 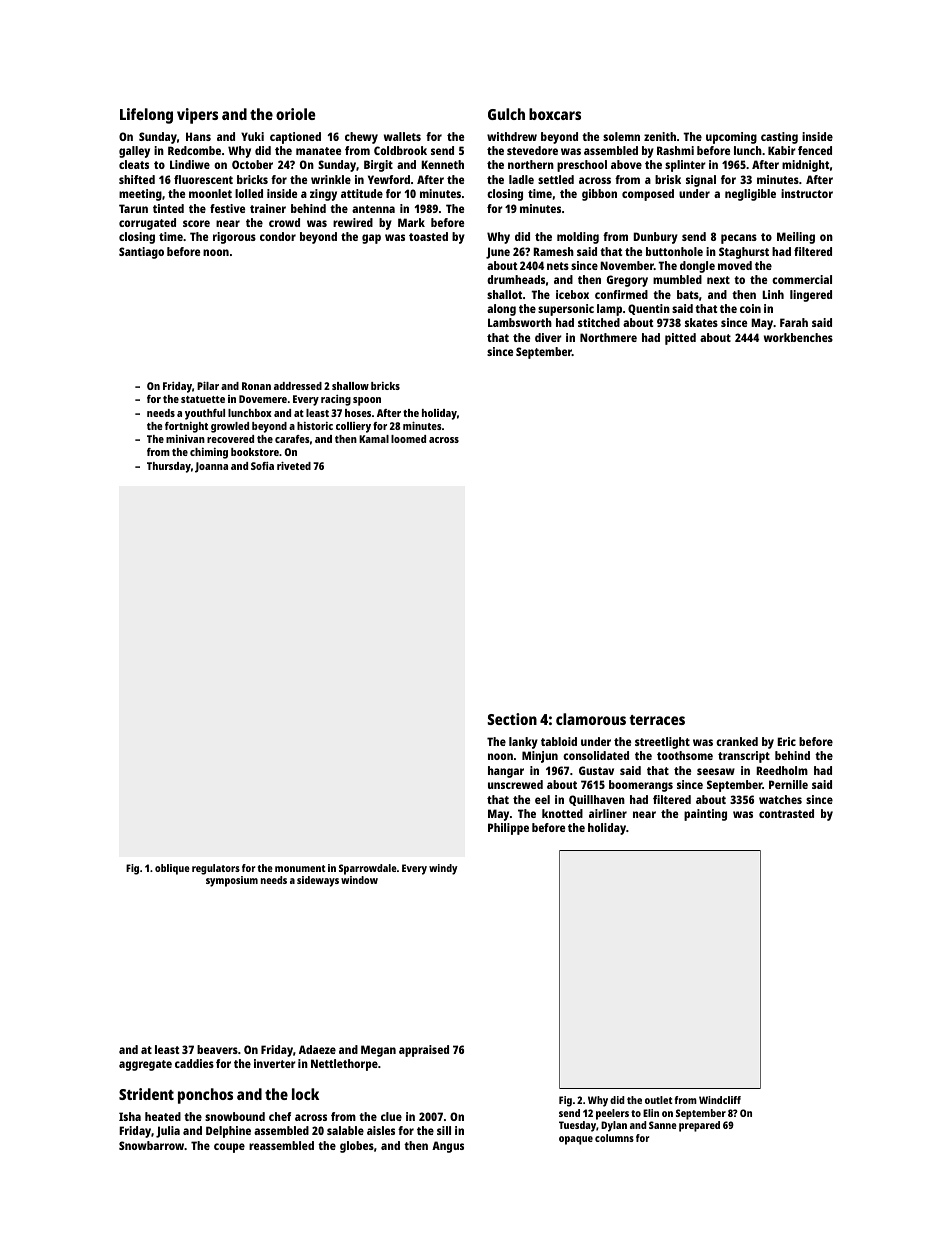 What do you see at coordinates (720, 1100) in the screenshot?
I see `Windcliff` at bounding box center [720, 1100].
